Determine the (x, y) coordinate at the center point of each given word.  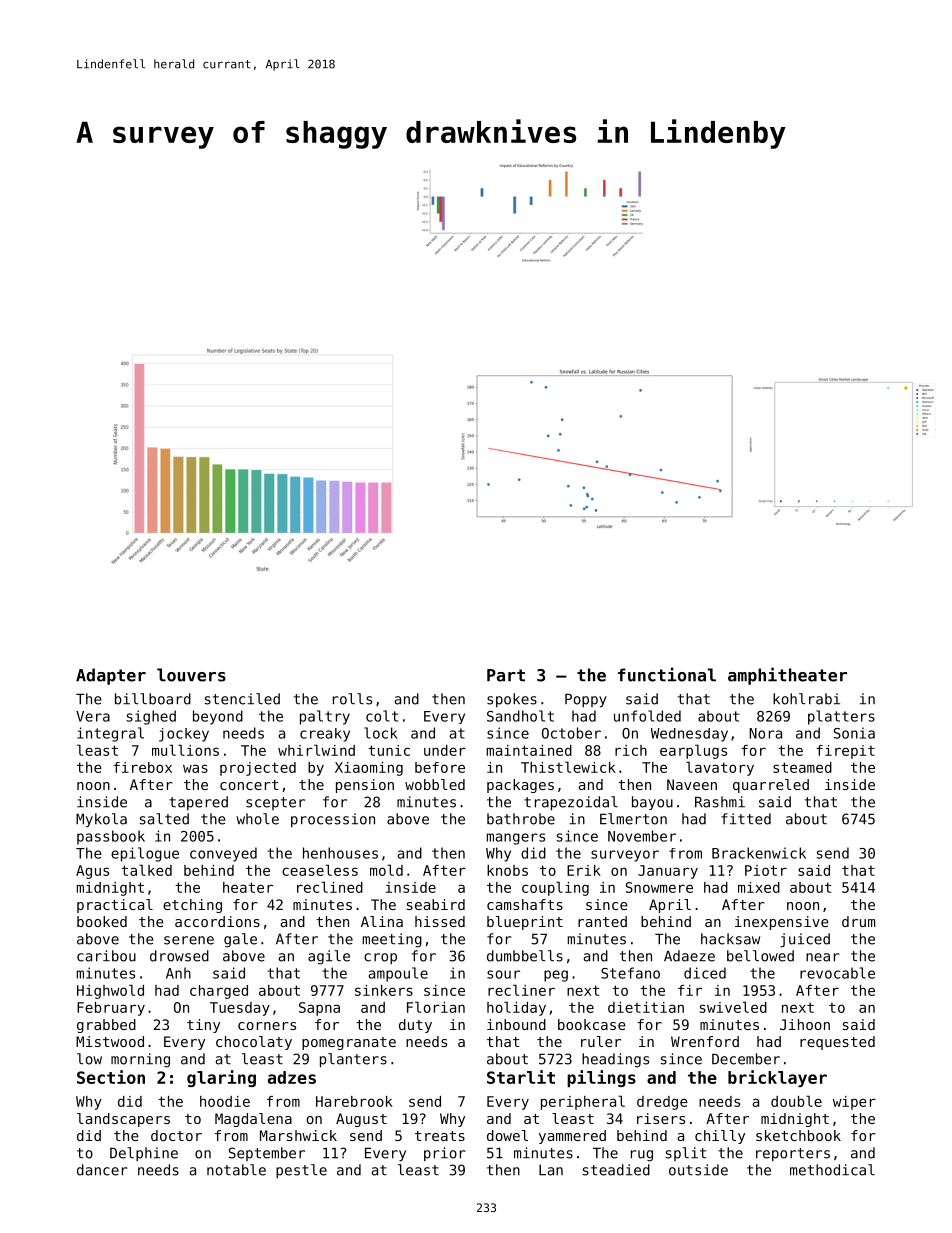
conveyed (223, 854)
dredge (662, 1103)
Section (111, 1077)
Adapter (111, 676)
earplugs (693, 751)
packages (520, 786)
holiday (516, 1008)
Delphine (144, 1154)
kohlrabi (806, 699)
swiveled (733, 1007)
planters (353, 1060)
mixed (759, 887)
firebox (142, 767)
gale (240, 940)
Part (506, 675)
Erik (584, 870)
